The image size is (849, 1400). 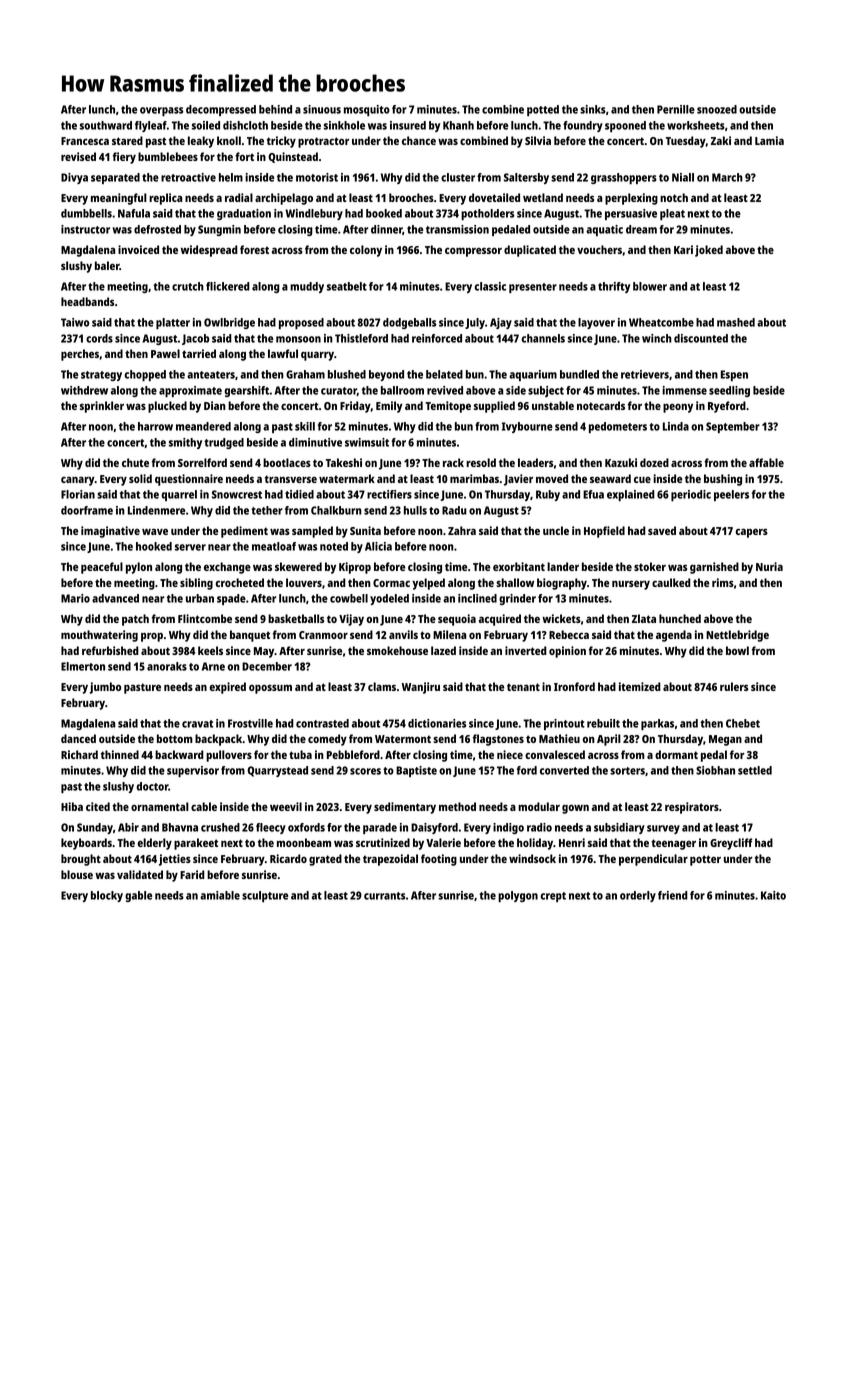 I want to click on bushing, so click(x=723, y=480).
